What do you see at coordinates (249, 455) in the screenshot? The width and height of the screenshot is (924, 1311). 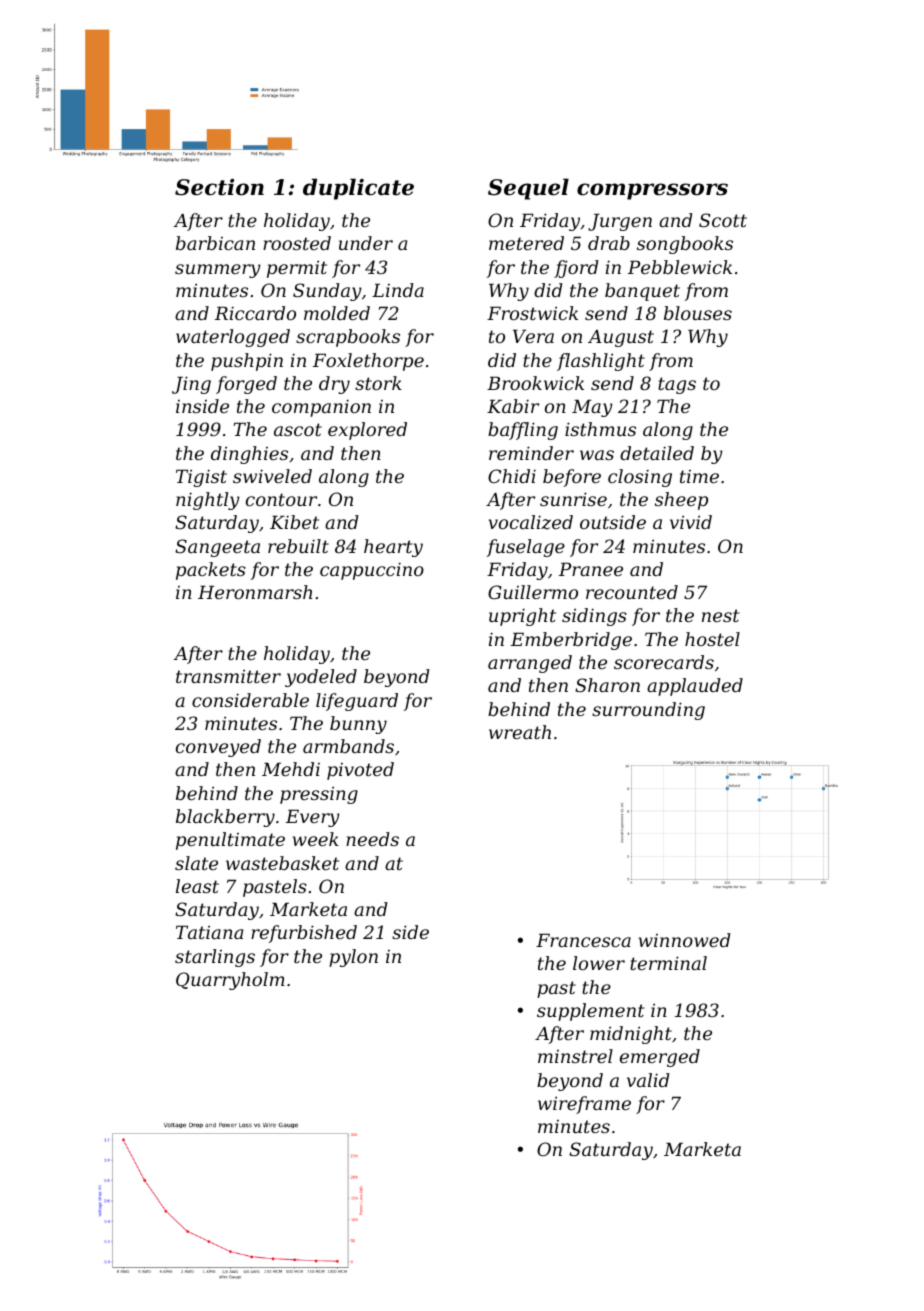 I see `dinghies` at bounding box center [249, 455].
